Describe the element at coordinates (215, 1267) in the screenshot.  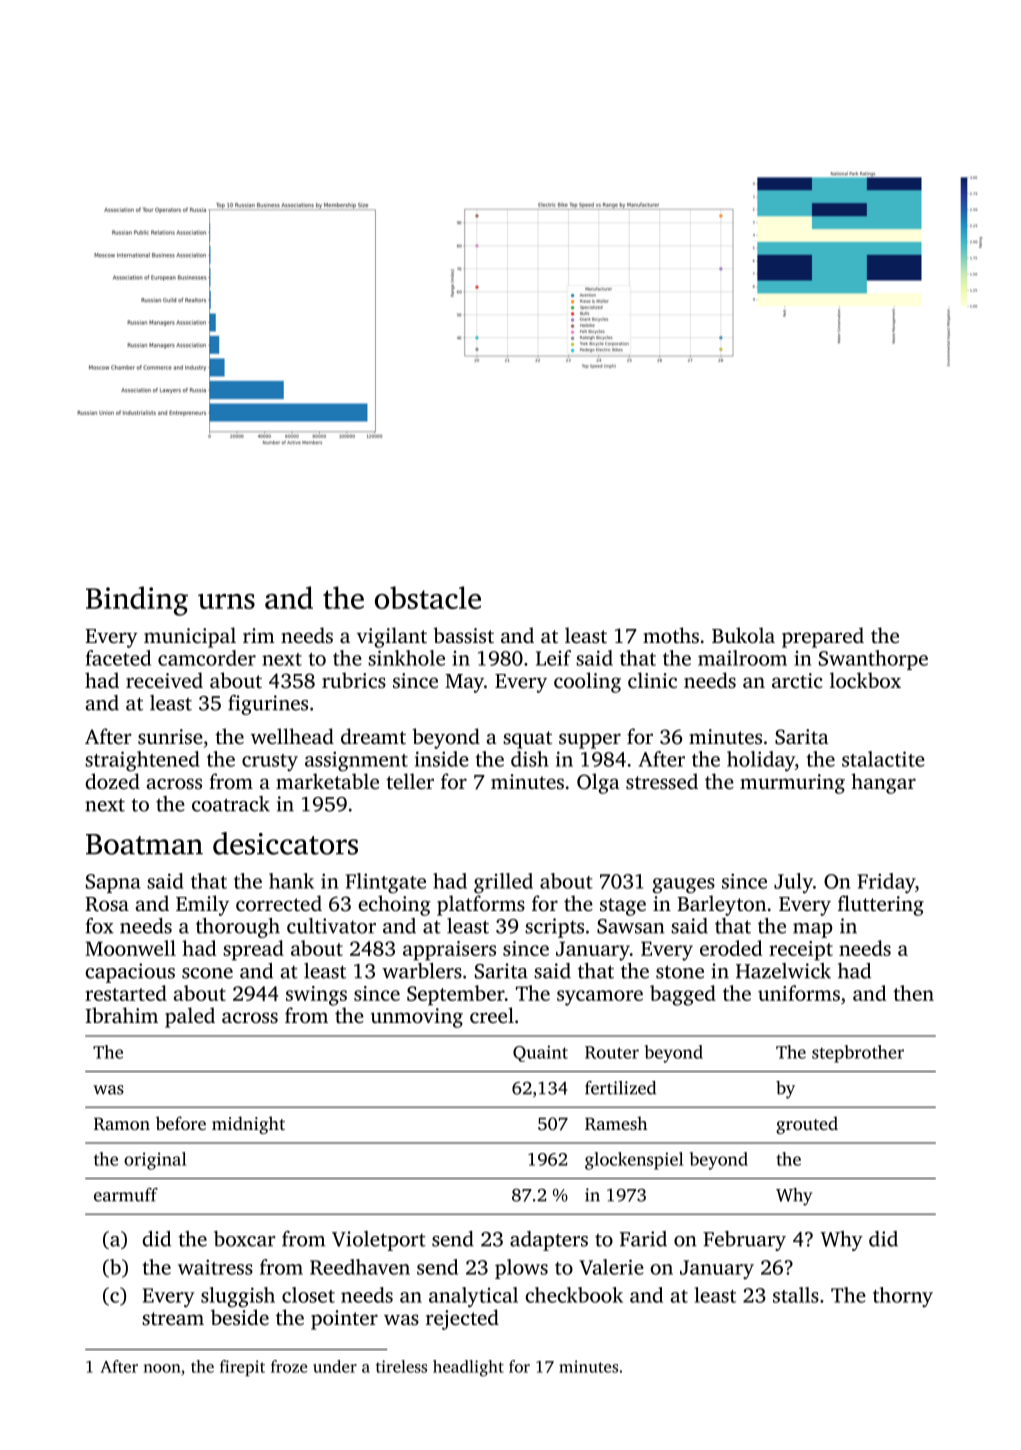
I see `waitress` at that location.
